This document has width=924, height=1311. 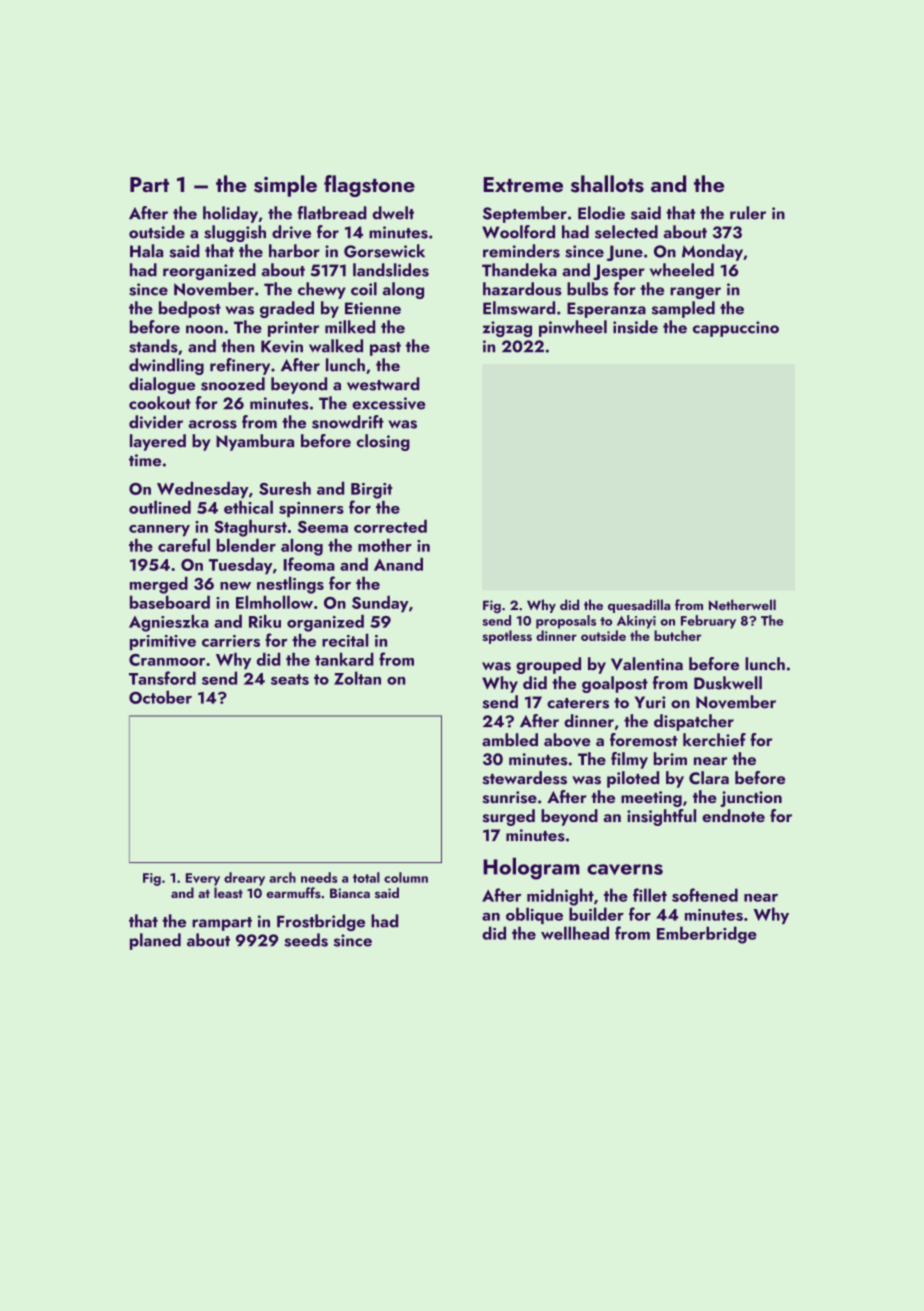 I want to click on Wednesday, so click(x=203, y=490).
